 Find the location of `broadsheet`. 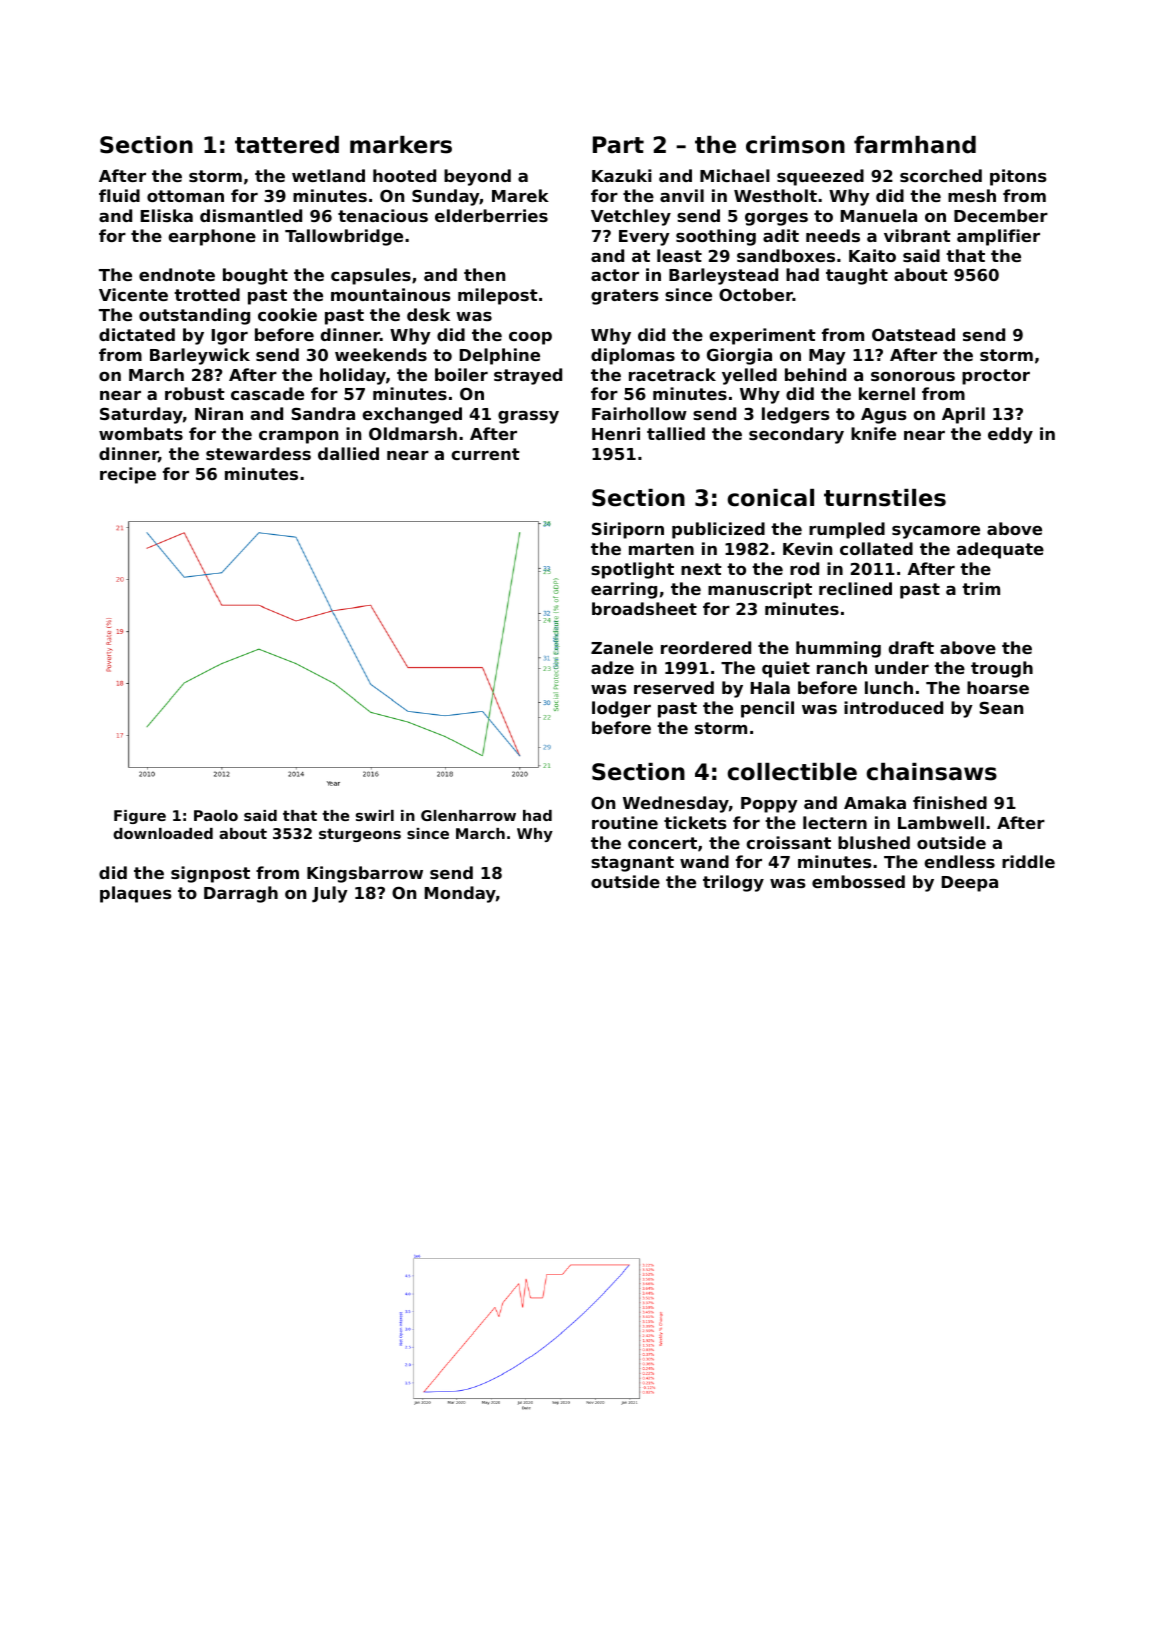

broadsheet is located at coordinates (644, 608).
